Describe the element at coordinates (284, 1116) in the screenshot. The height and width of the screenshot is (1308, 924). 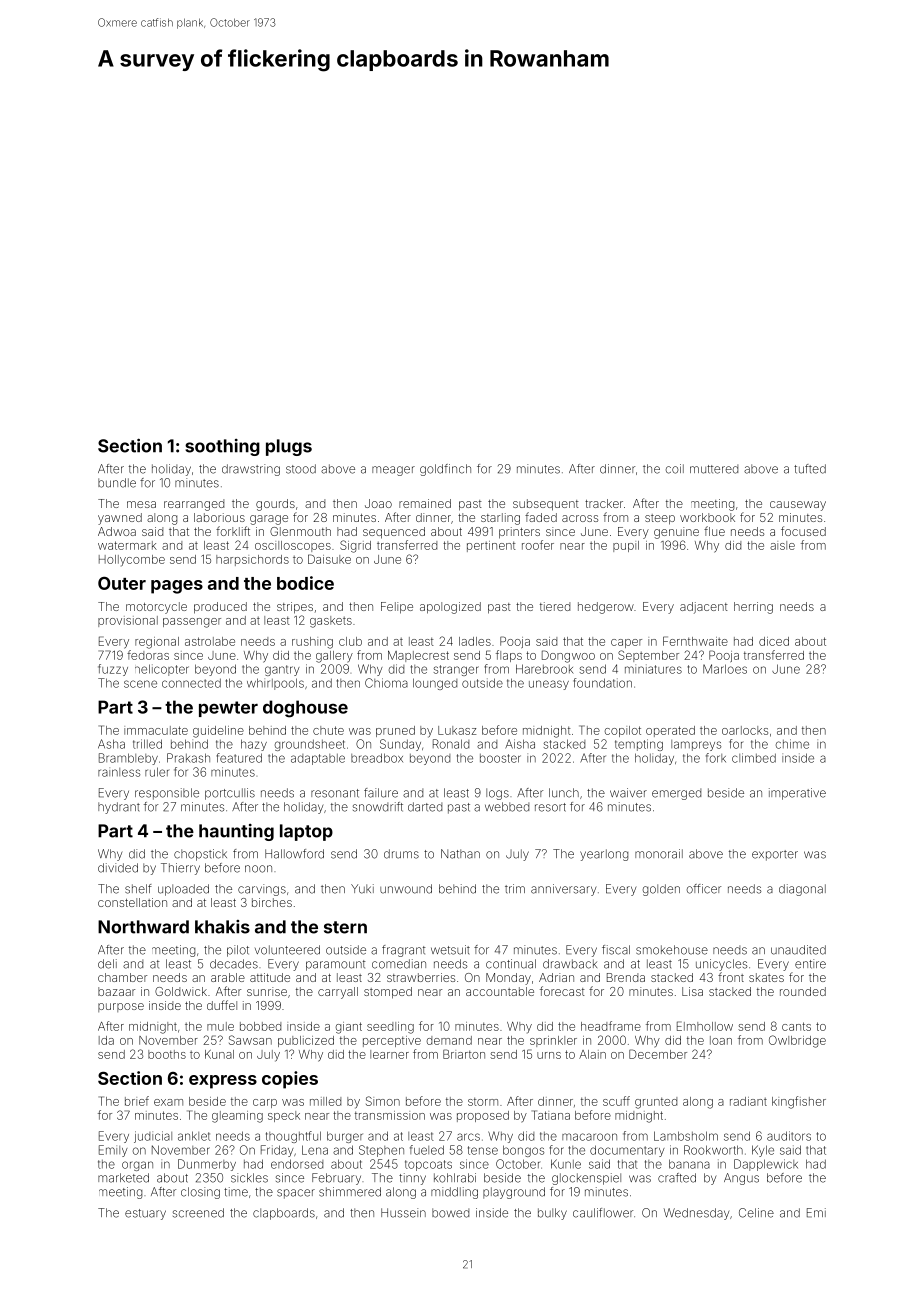
I see `speck` at that location.
